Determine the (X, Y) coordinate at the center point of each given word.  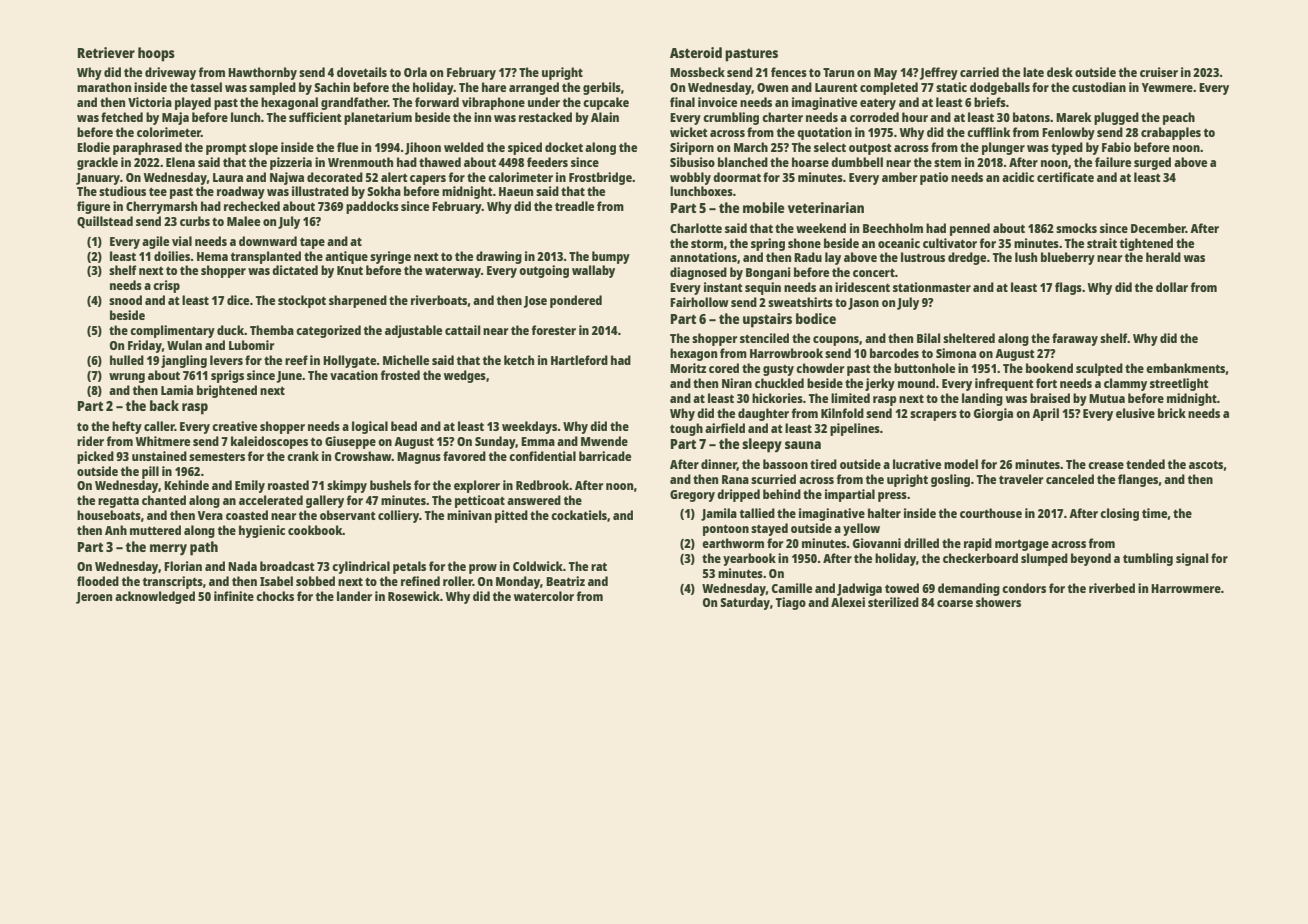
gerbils (602, 88)
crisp (166, 286)
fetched (122, 117)
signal (1192, 559)
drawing (499, 257)
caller (159, 426)
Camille (792, 588)
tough (686, 429)
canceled (1070, 479)
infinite (234, 596)
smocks (1076, 228)
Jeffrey (938, 73)
